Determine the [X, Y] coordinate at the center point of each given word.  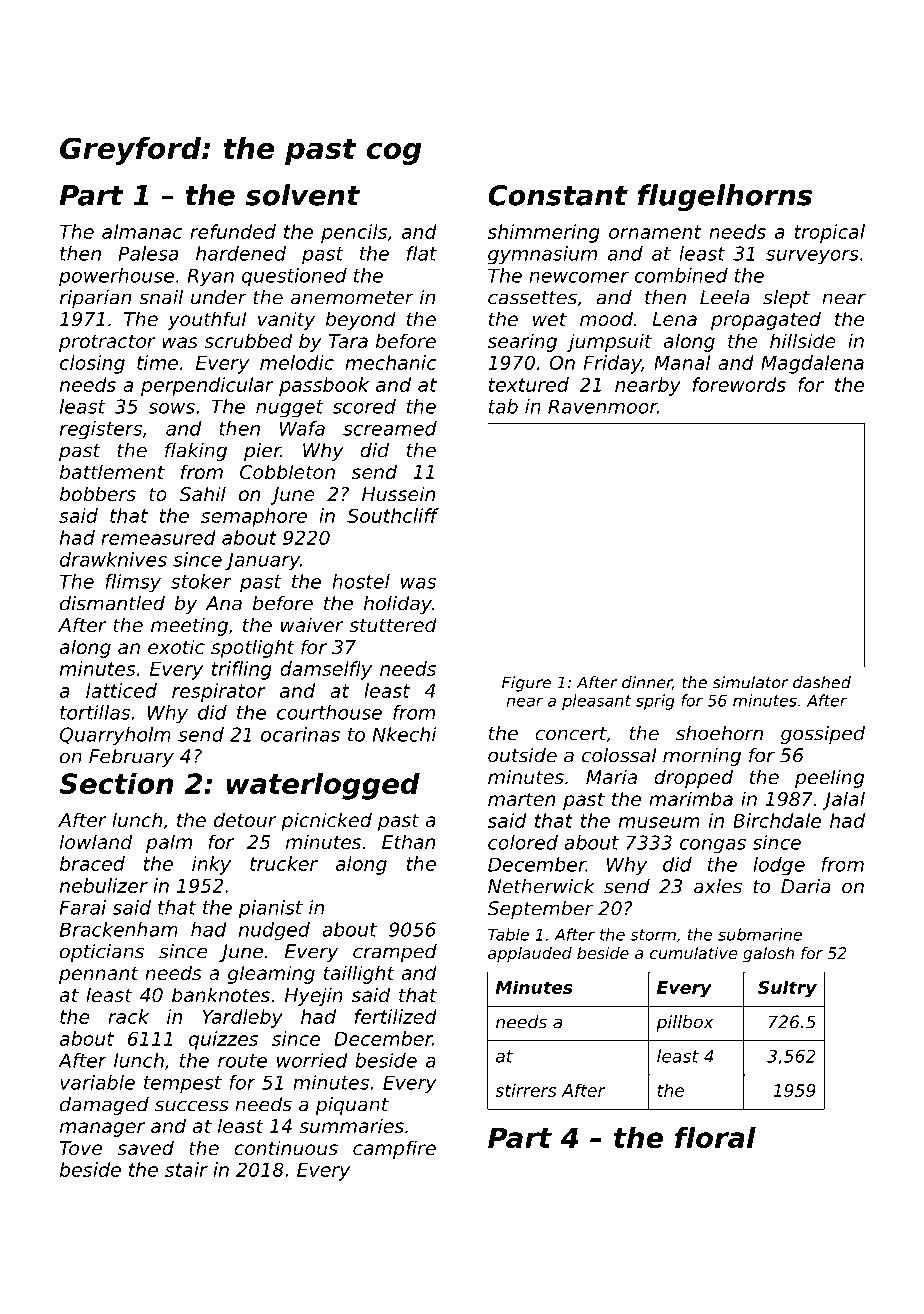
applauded [530, 955]
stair [186, 1169]
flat [422, 253]
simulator [750, 682]
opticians [102, 953]
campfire [394, 1149]
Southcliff [393, 515]
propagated [766, 320]
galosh [768, 955]
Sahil [203, 493]
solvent [302, 195]
